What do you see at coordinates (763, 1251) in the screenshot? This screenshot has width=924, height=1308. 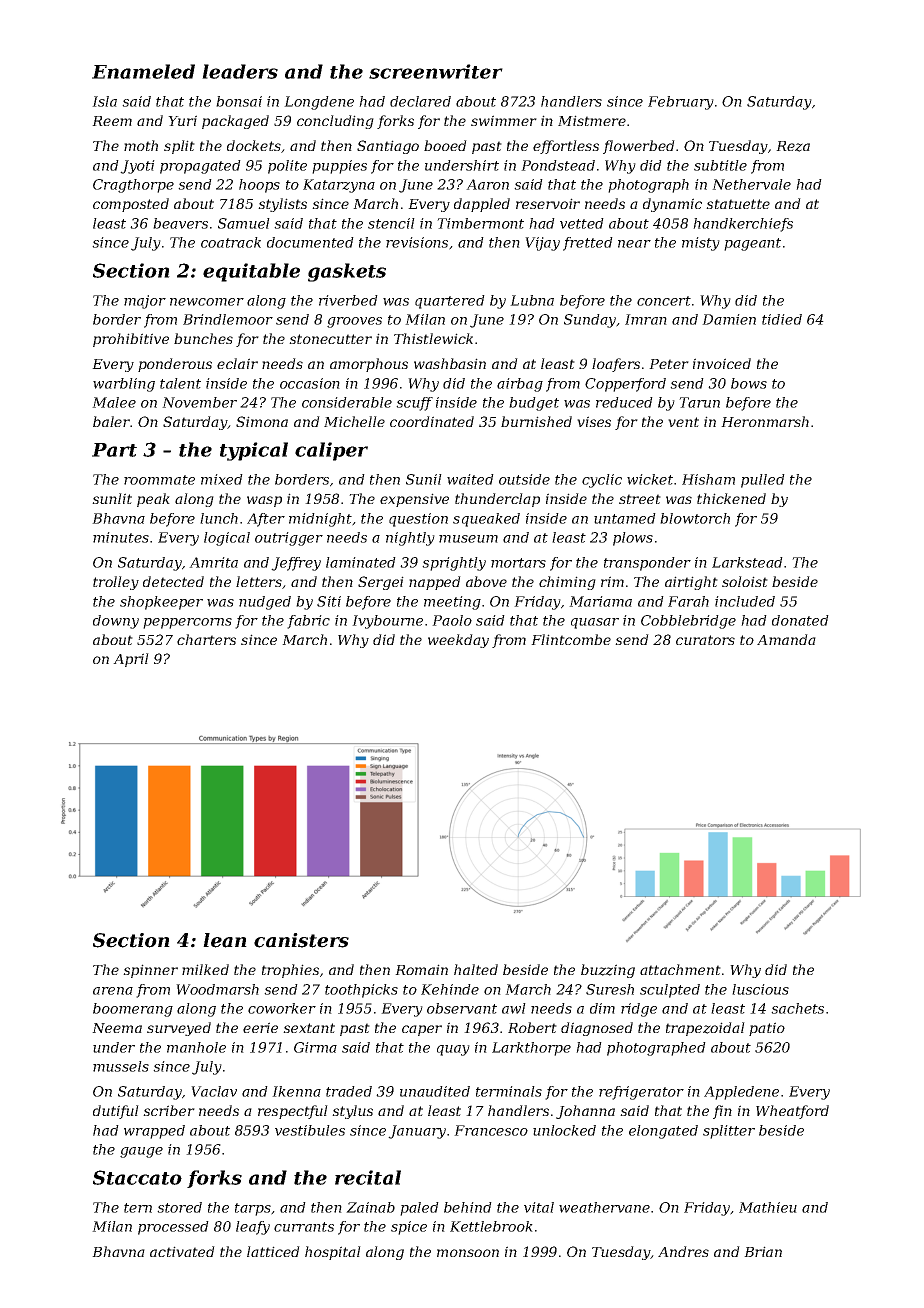 I see `Brian` at bounding box center [763, 1251].
